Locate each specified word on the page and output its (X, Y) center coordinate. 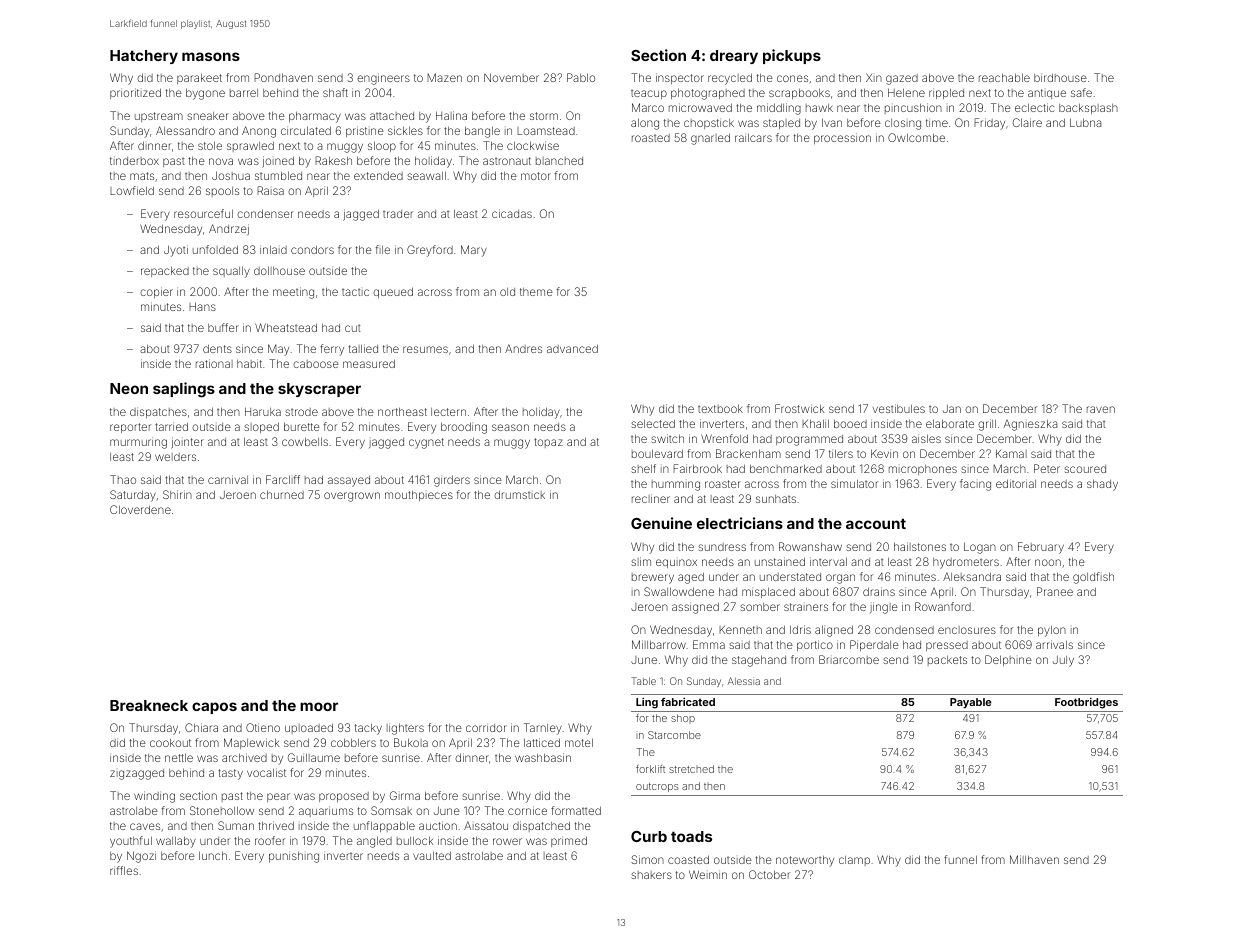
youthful (131, 842)
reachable (1004, 77)
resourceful (203, 213)
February (1041, 548)
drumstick (519, 494)
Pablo (581, 77)
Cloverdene (140, 509)
